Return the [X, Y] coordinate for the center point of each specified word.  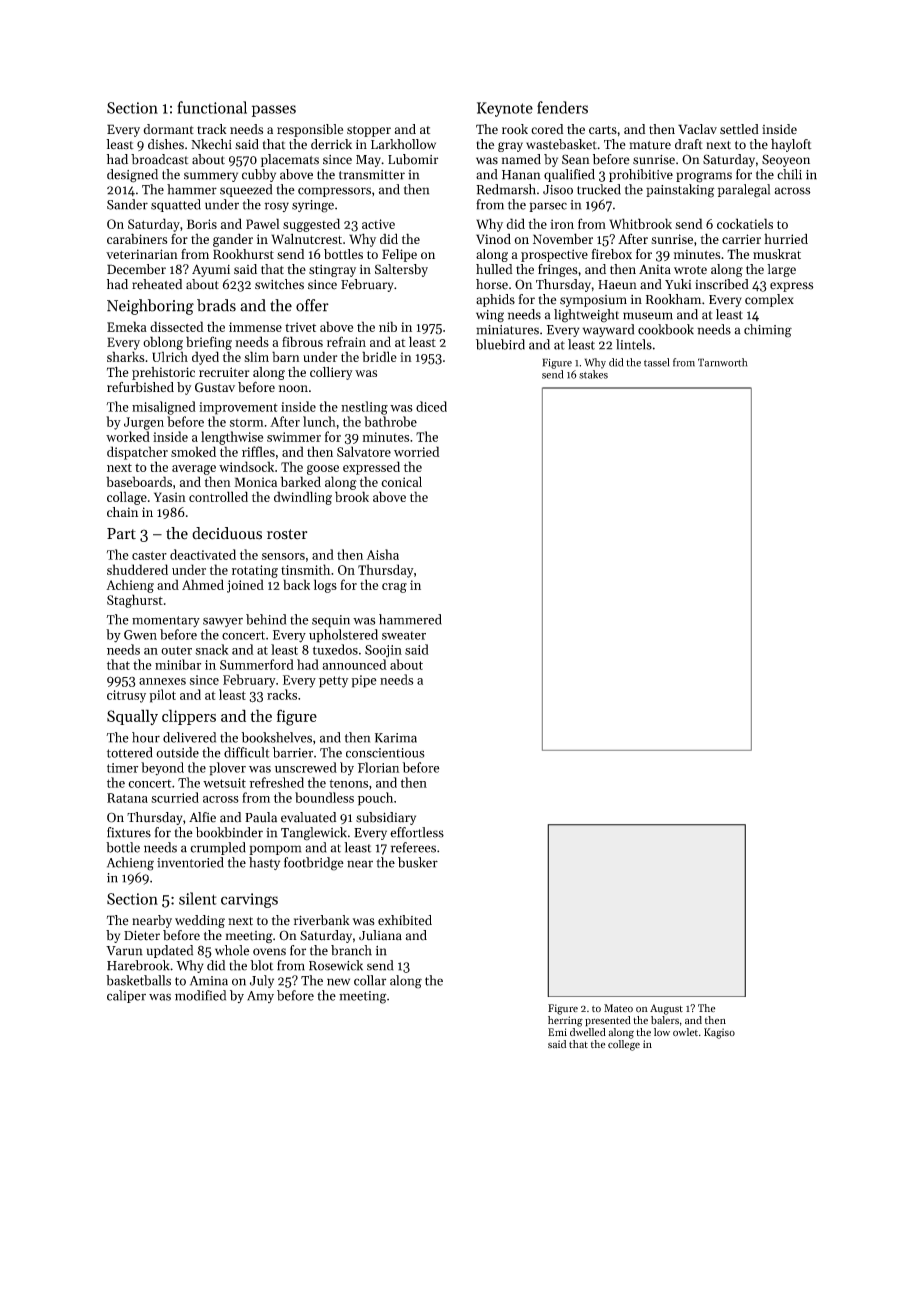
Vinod [493, 238]
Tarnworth [722, 362]
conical [401, 481]
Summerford [257, 664]
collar [370, 980]
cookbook [666, 329]
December [136, 269]
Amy [260, 997]
